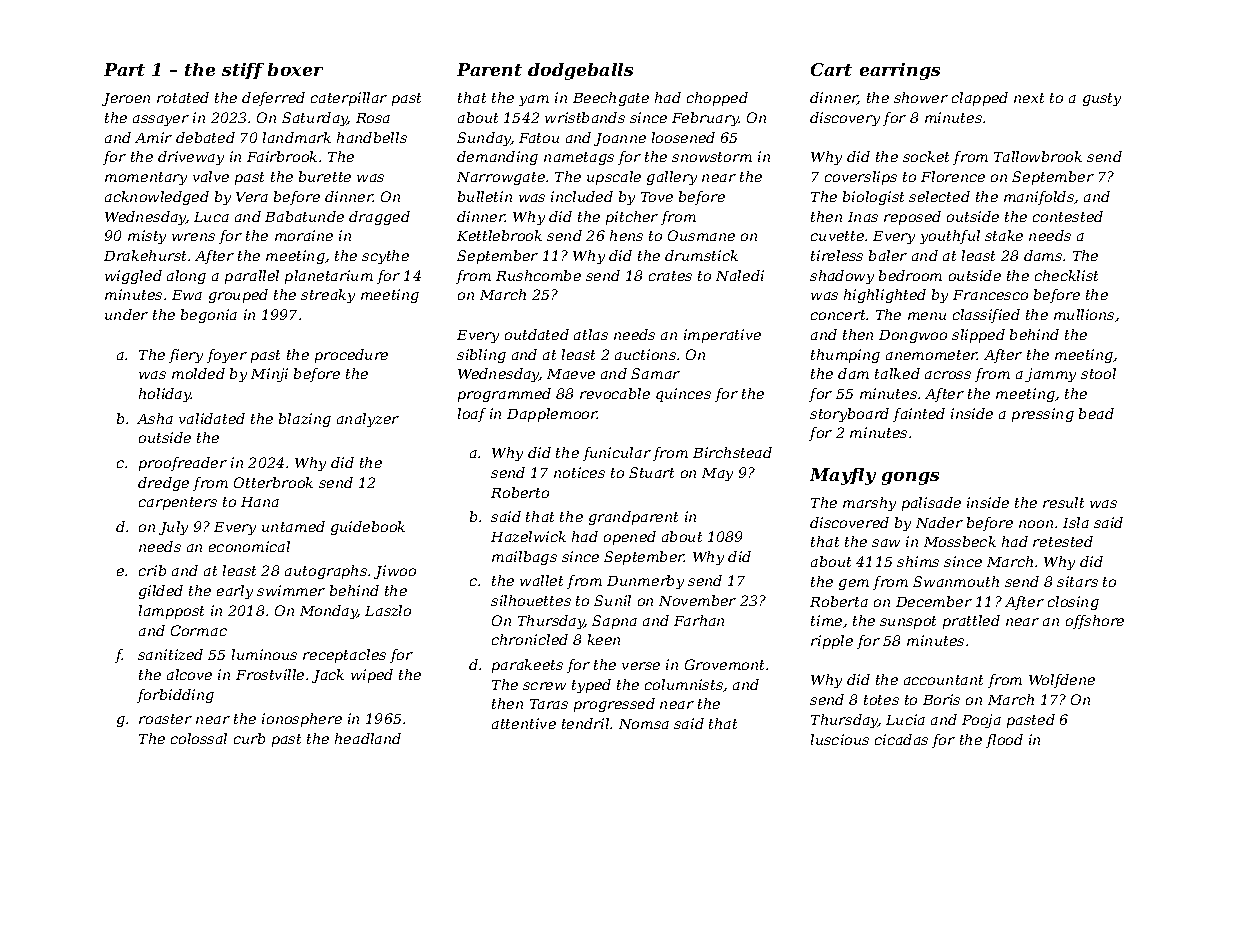 The width and height of the screenshot is (1233, 952). I want to click on highlighted, so click(885, 296).
